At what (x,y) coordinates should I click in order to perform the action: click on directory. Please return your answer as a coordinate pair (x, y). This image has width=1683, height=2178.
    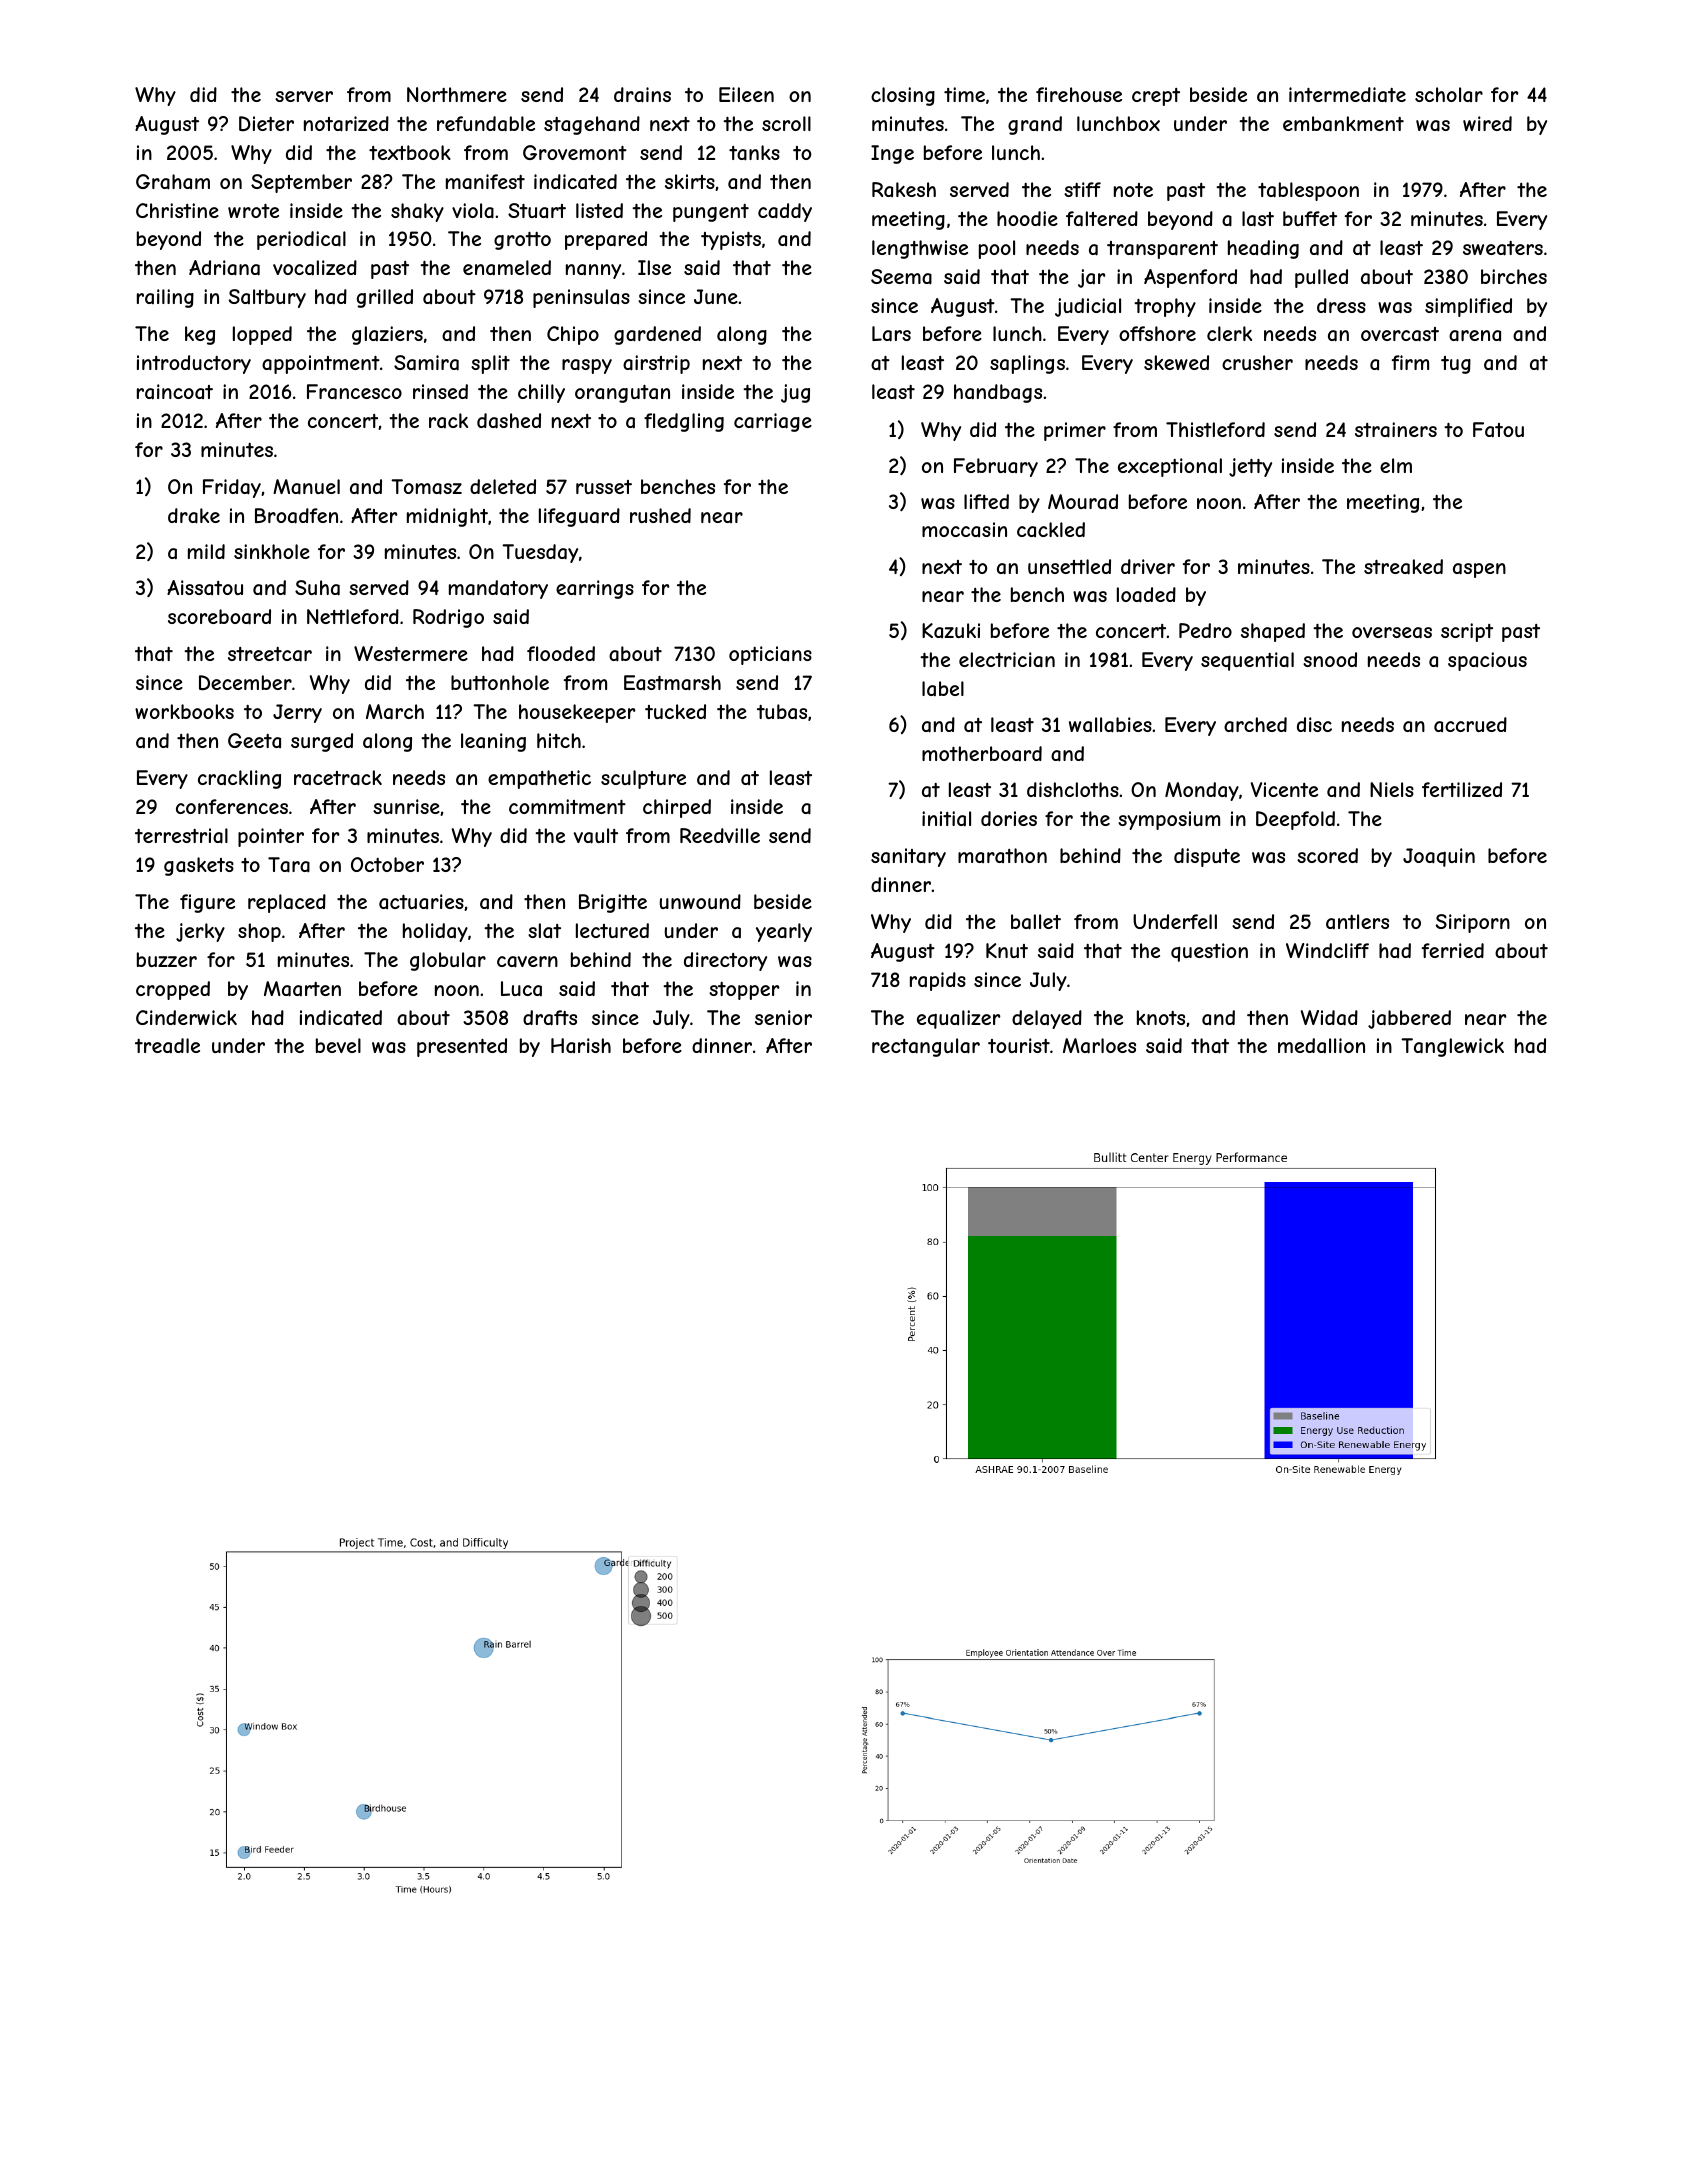
    Looking at the image, I should click on (725, 961).
